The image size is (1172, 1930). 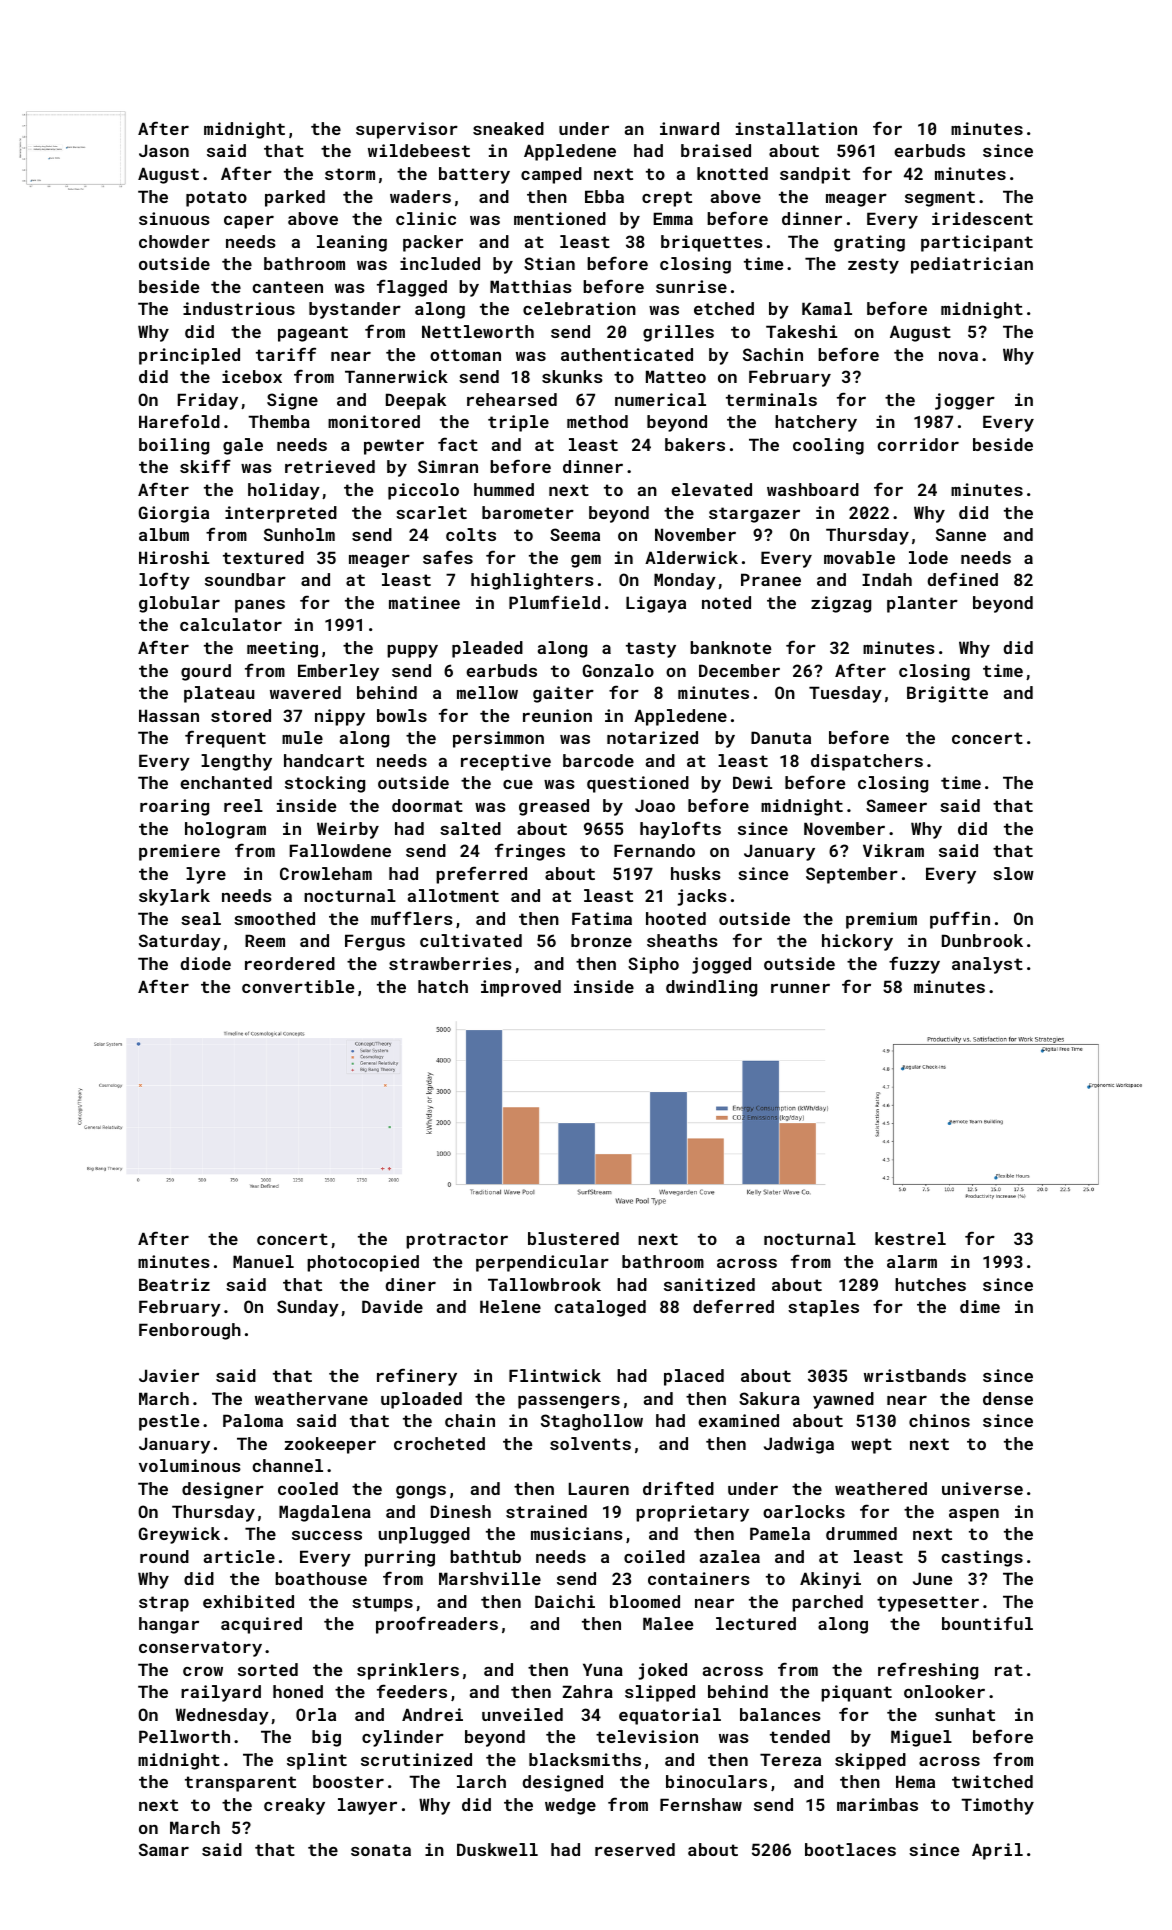 I want to click on corridor, so click(x=918, y=444).
